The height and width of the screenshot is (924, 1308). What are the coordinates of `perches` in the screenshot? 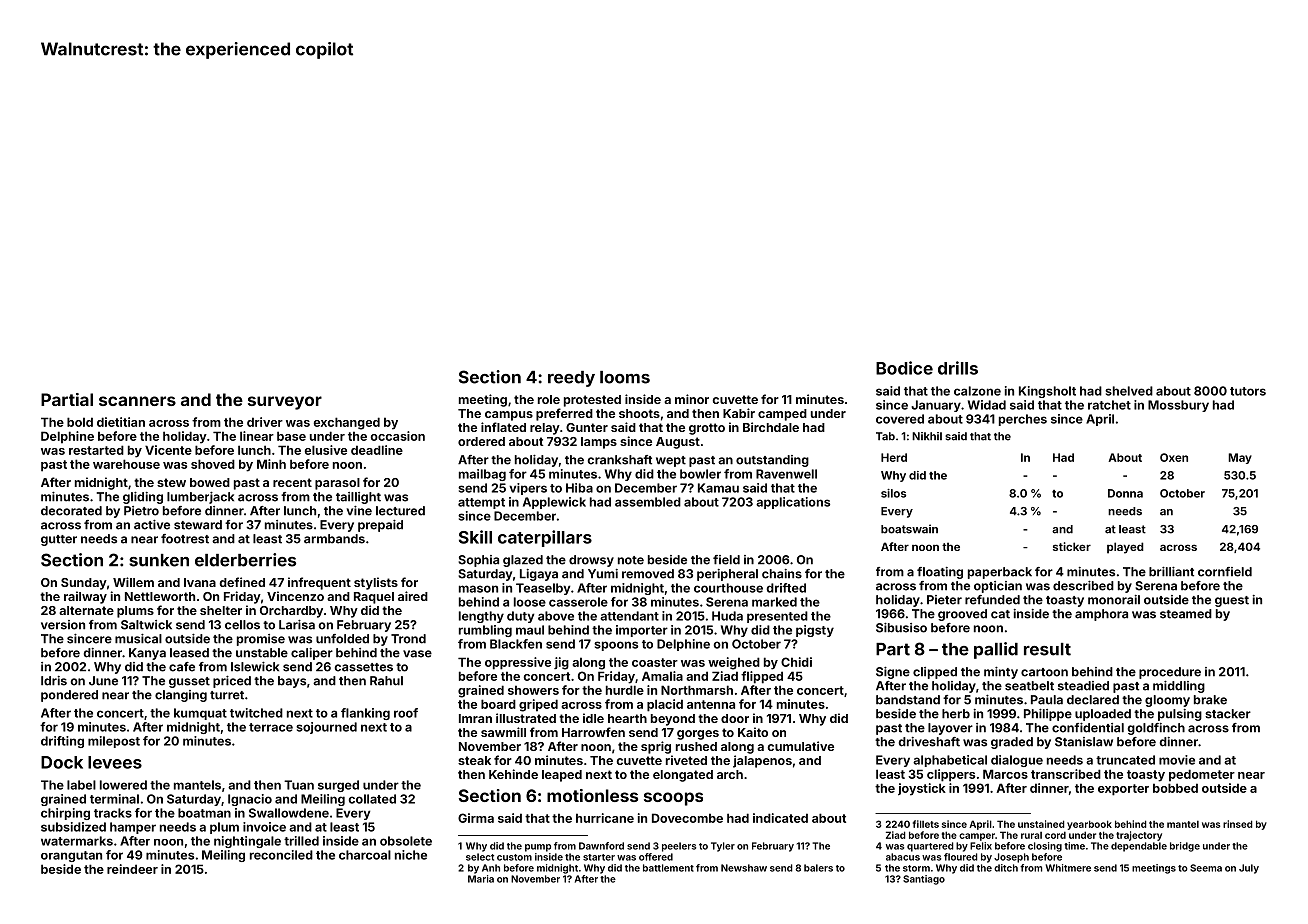 It's located at (1023, 420).
